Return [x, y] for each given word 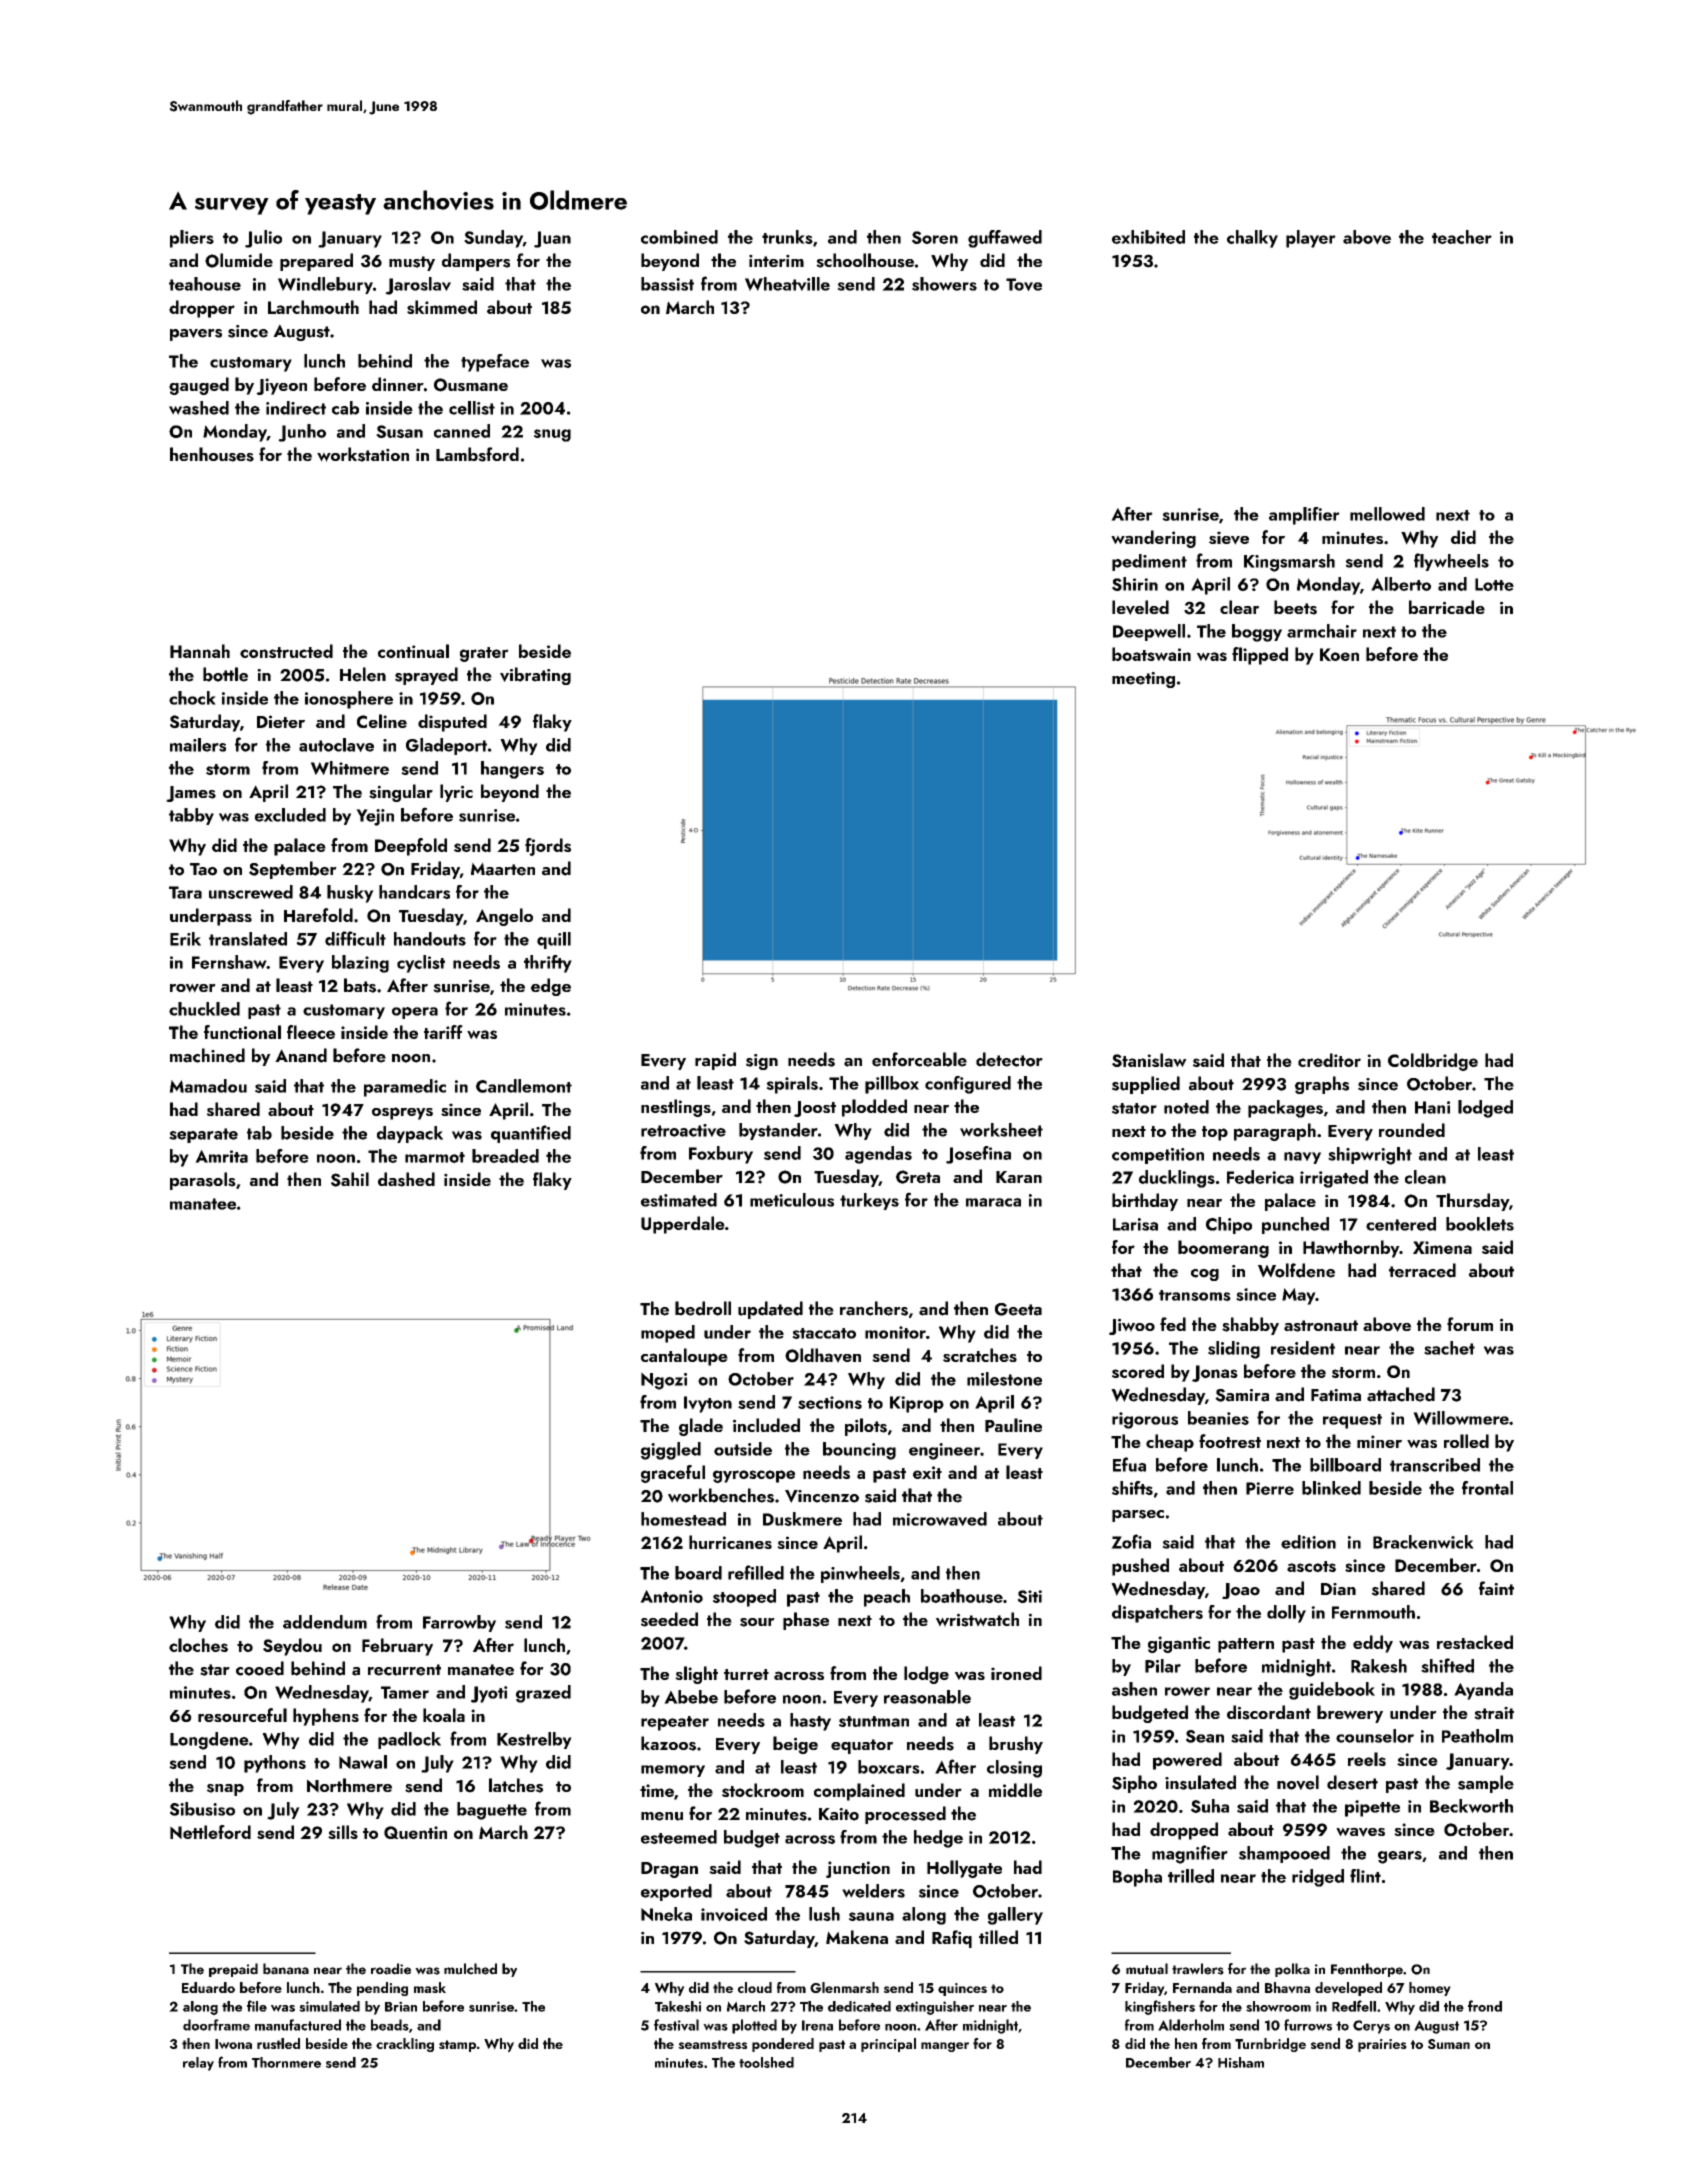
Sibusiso [202, 1809]
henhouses [212, 454]
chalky [1252, 239]
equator [862, 1746]
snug [552, 435]
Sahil [350, 1179]
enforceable [919, 1059]
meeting [1143, 680]
